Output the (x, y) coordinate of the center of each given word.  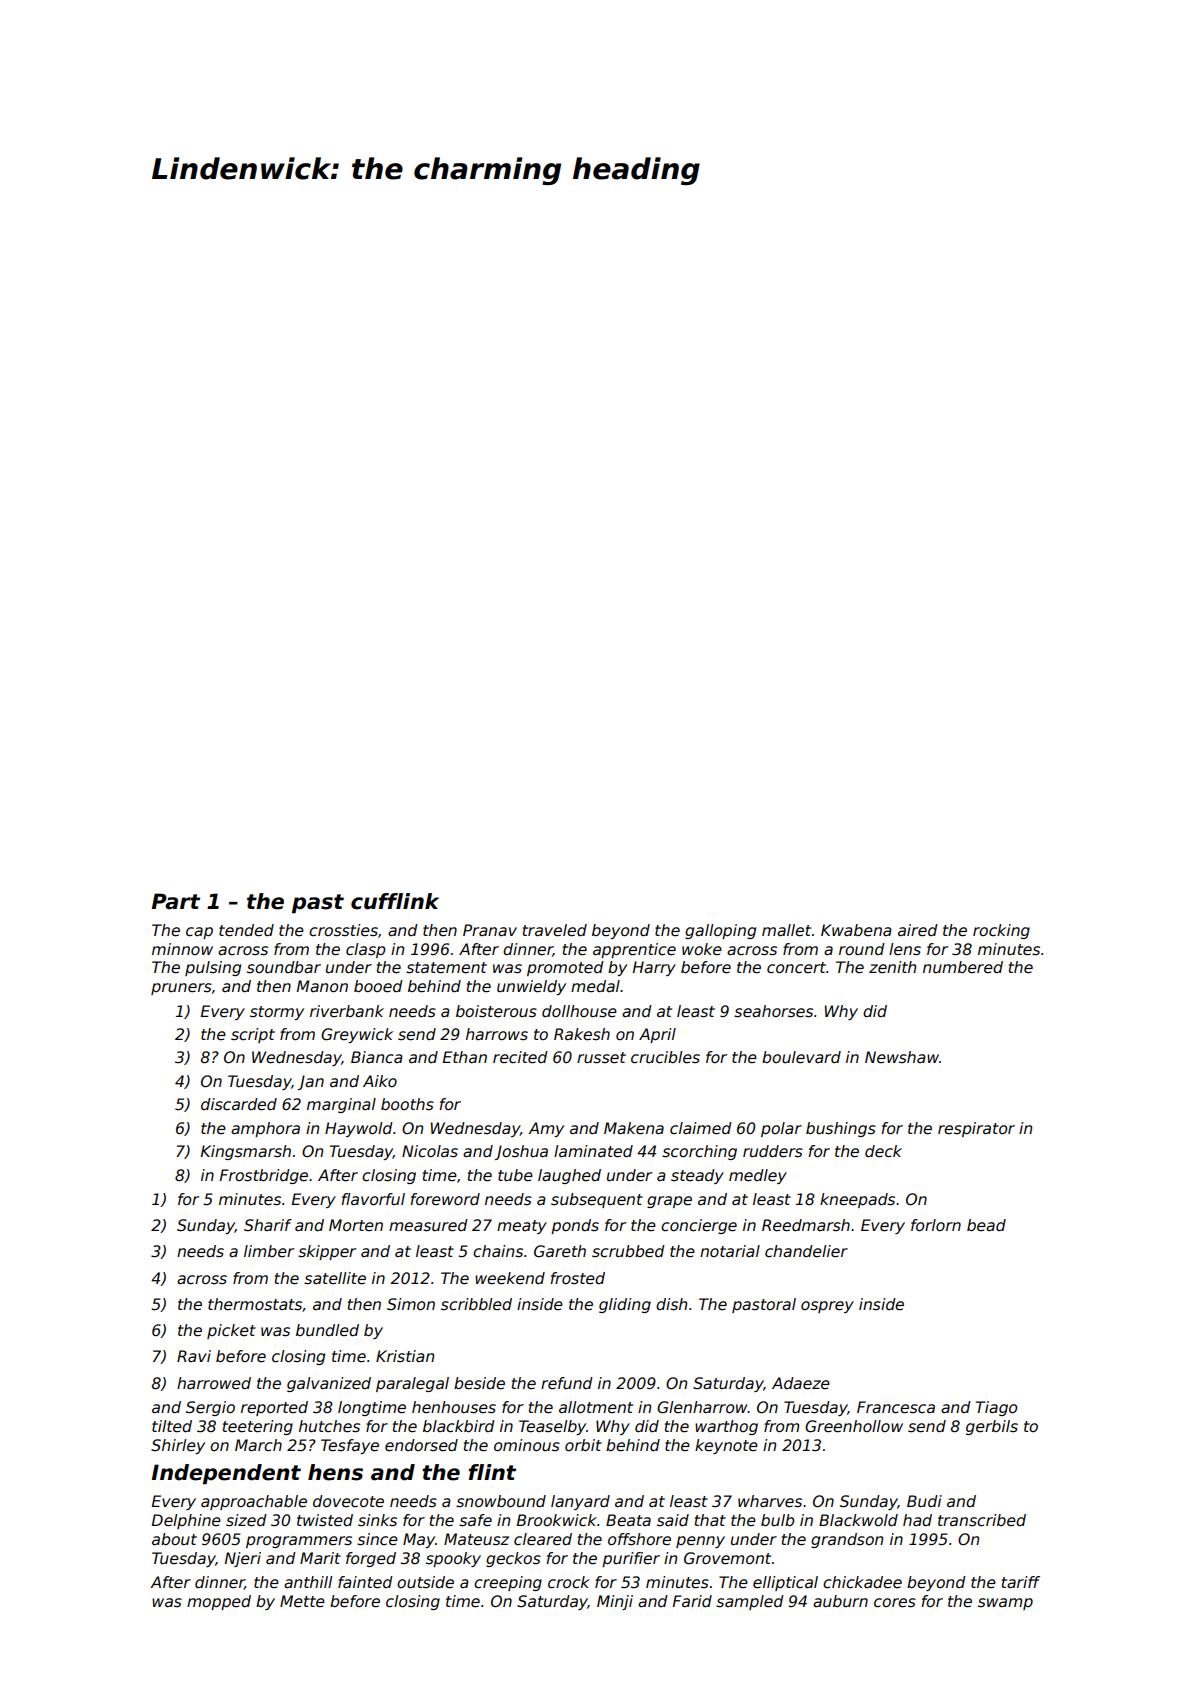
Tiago (996, 1408)
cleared (543, 1539)
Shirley (178, 1446)
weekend (510, 1278)
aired (918, 930)
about (174, 1539)
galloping (720, 931)
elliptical (785, 1583)
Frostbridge (264, 1176)
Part (176, 901)
